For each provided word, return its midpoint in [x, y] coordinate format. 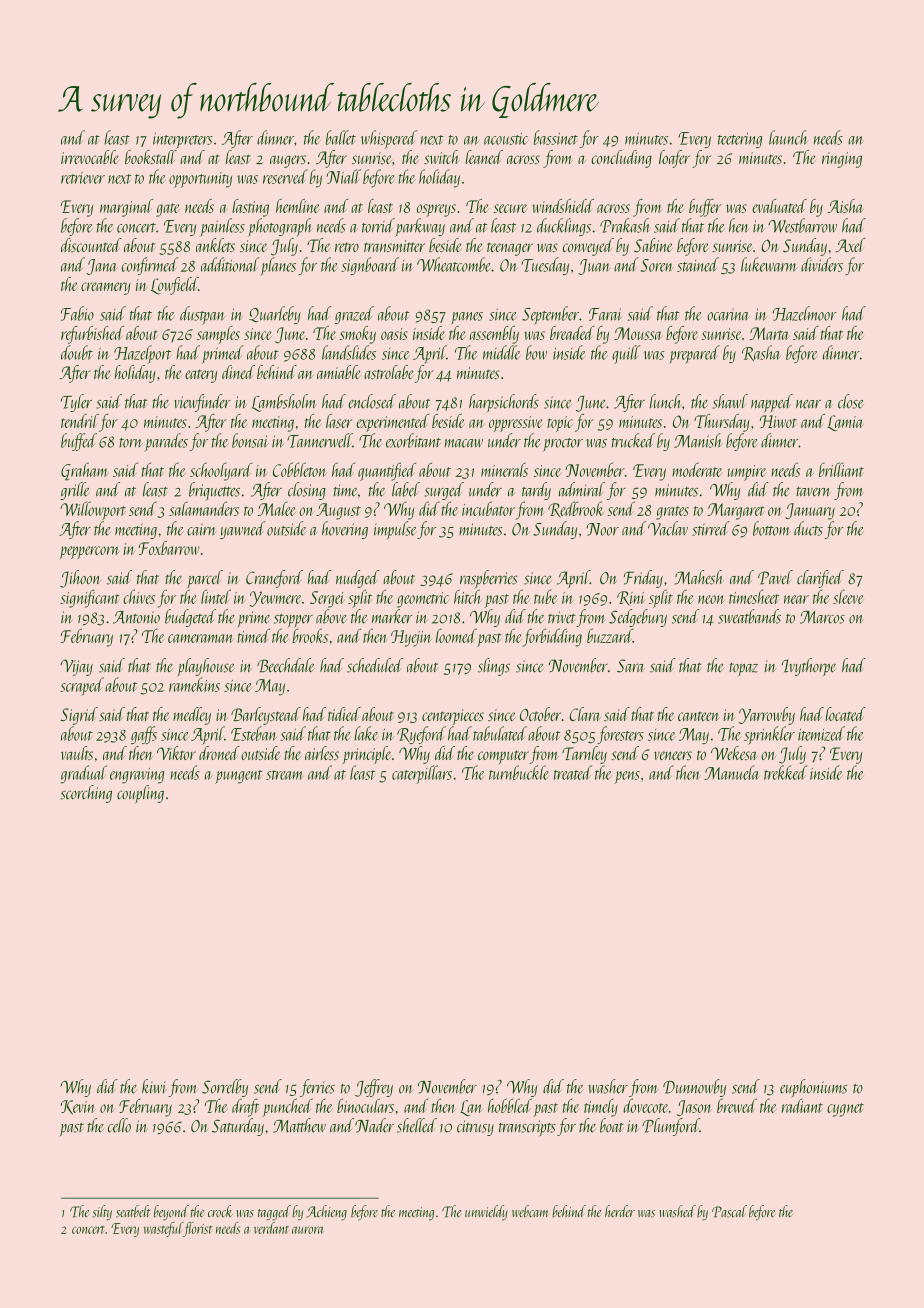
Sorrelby [225, 1088]
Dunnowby [694, 1088]
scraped [82, 686]
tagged [274, 1213]
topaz [743, 669]
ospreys [436, 210]
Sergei [327, 599]
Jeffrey [374, 1088]
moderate [697, 469]
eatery [201, 376]
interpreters [183, 141]
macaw [464, 443]
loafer [674, 159]
